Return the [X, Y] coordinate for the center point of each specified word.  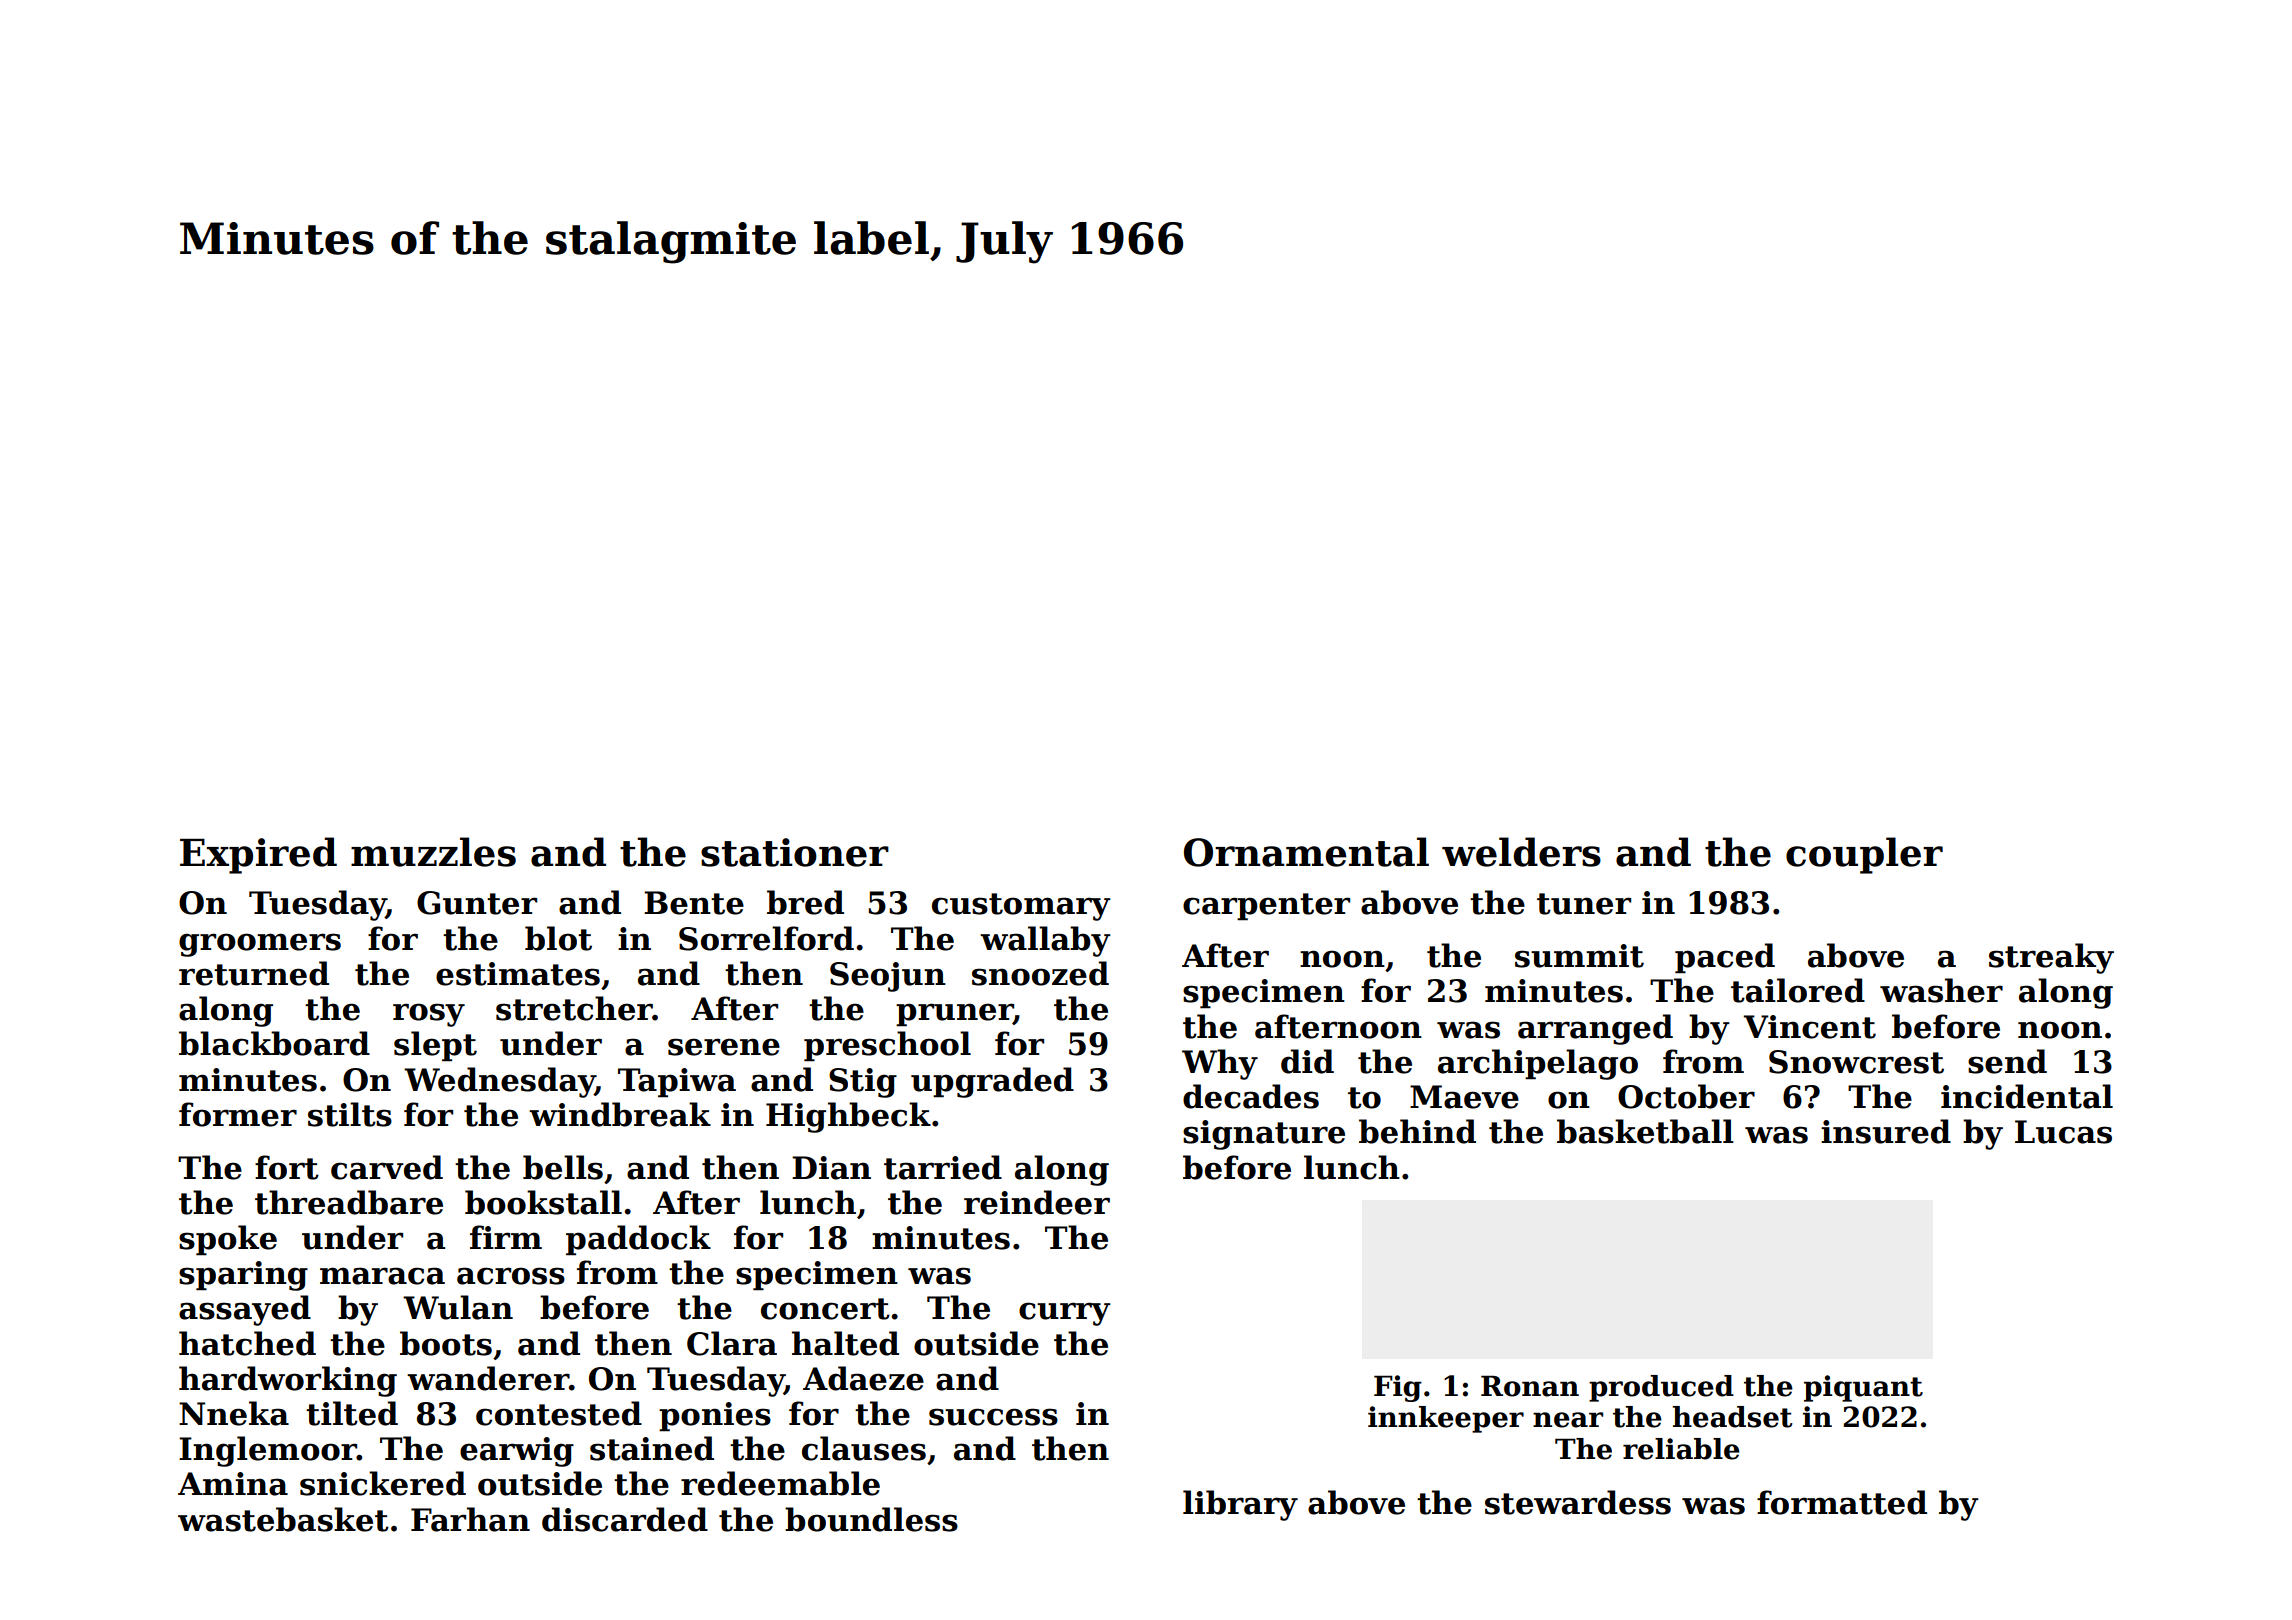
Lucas [2063, 1132]
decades [1251, 1096]
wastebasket [283, 1519]
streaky [2051, 958]
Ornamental [1306, 852]
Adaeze [863, 1378]
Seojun [888, 977]
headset [1733, 1417]
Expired [258, 855]
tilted [352, 1413]
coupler [1864, 855]
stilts [350, 1114]
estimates [518, 974]
